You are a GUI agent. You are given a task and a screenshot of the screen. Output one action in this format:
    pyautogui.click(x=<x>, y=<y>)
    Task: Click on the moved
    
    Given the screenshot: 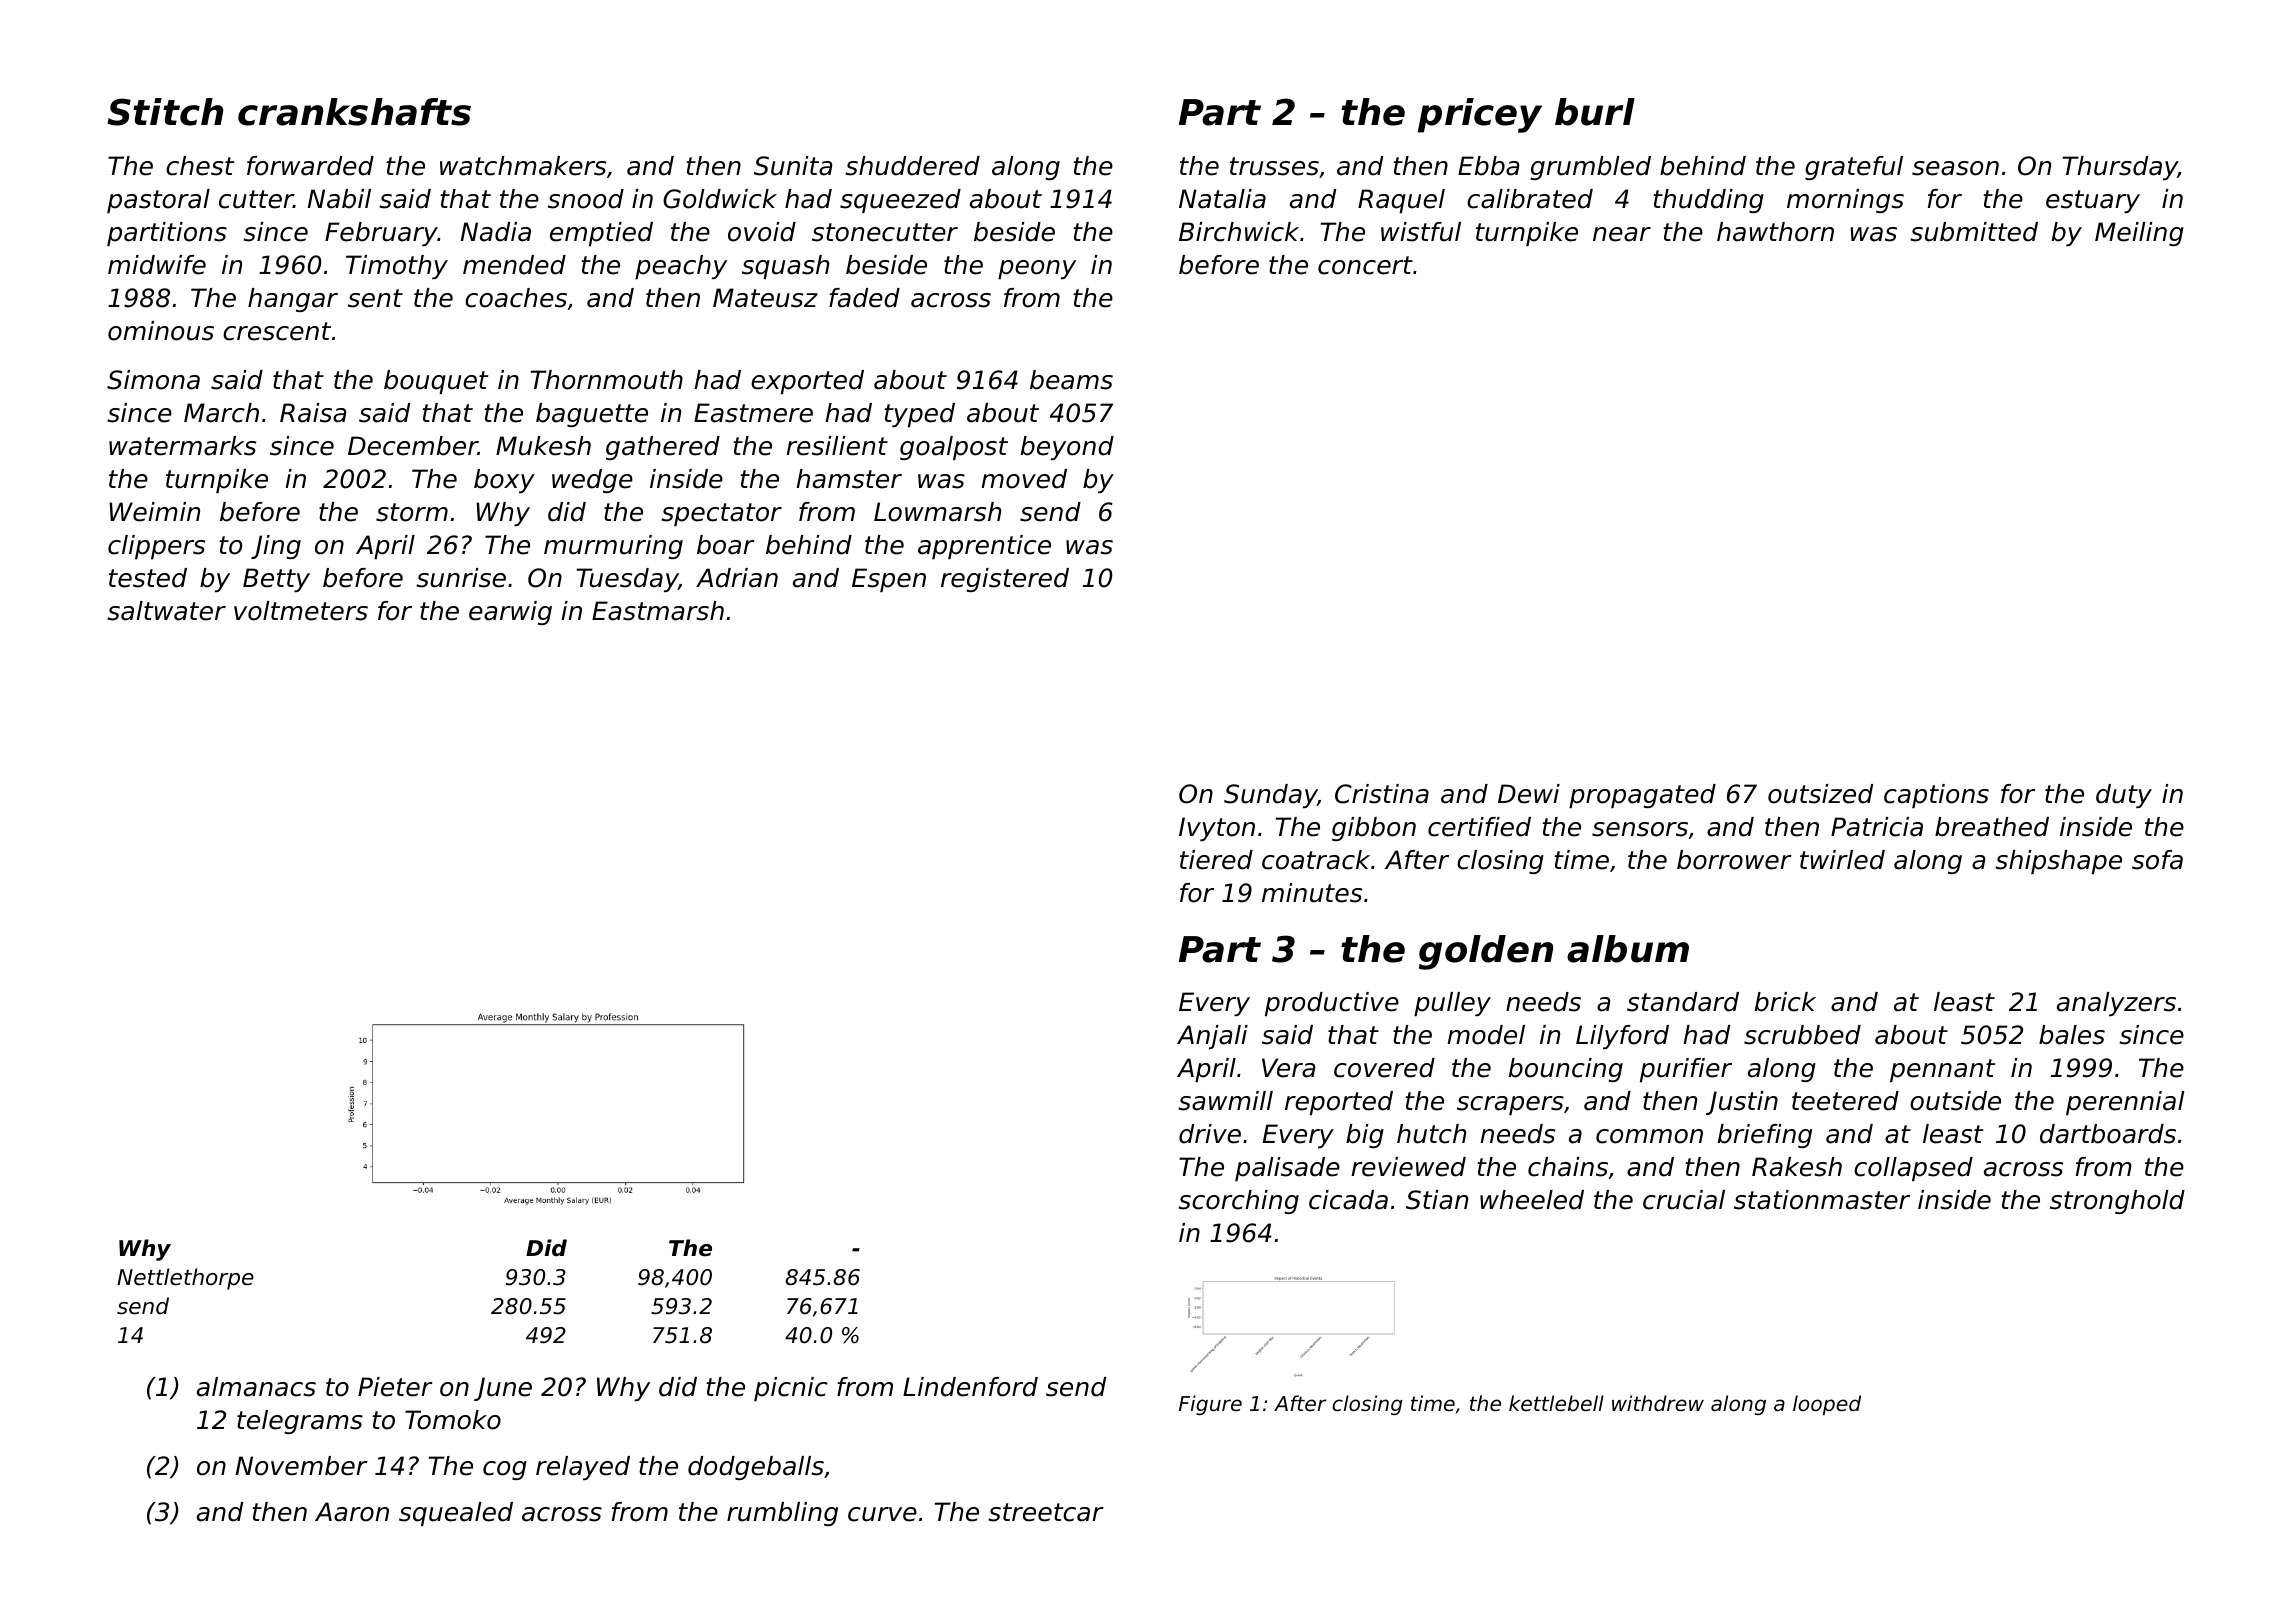 What is the action you would take?
    pyautogui.click(x=1024, y=479)
